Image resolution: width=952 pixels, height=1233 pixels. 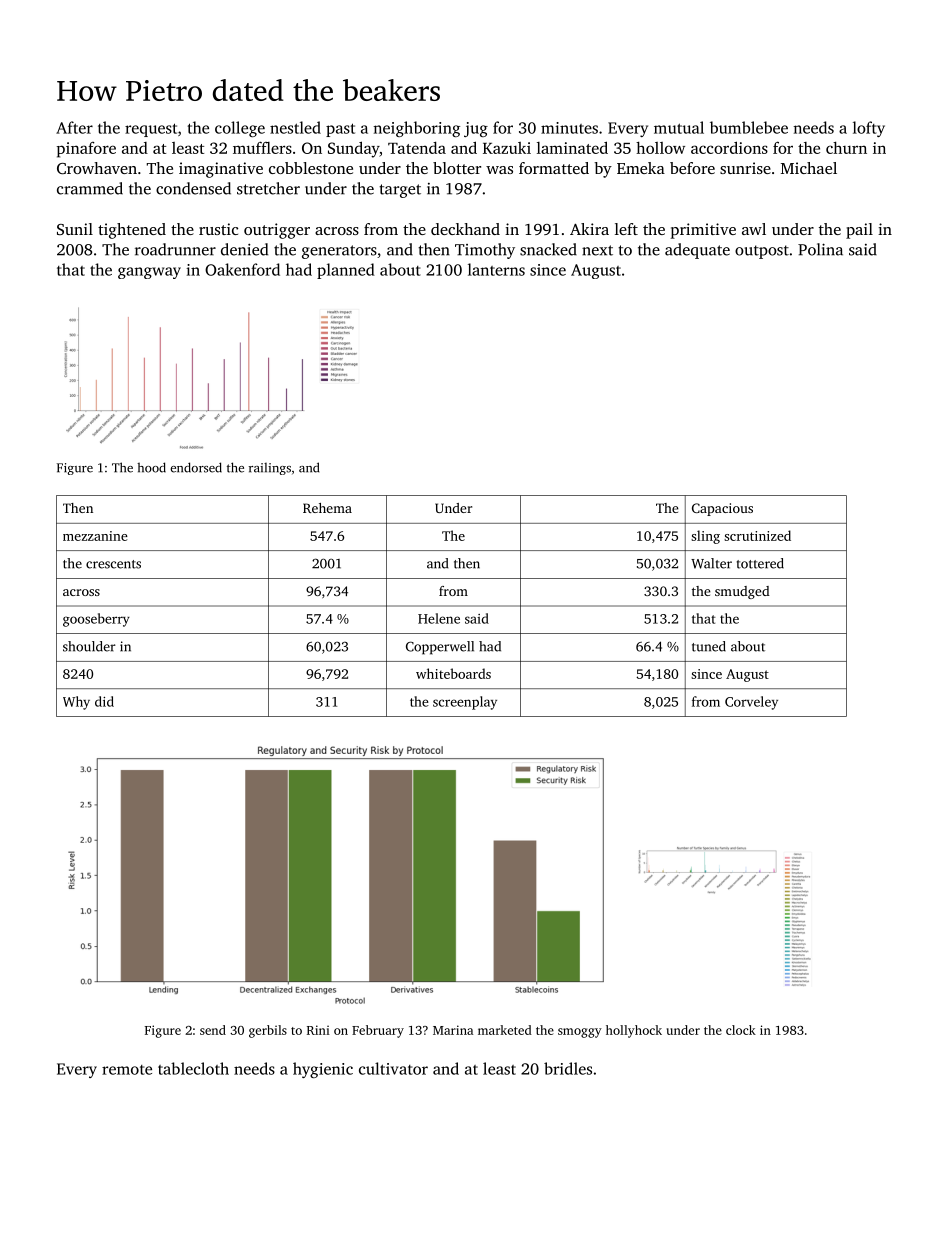 What do you see at coordinates (400, 191) in the screenshot?
I see `target` at bounding box center [400, 191].
